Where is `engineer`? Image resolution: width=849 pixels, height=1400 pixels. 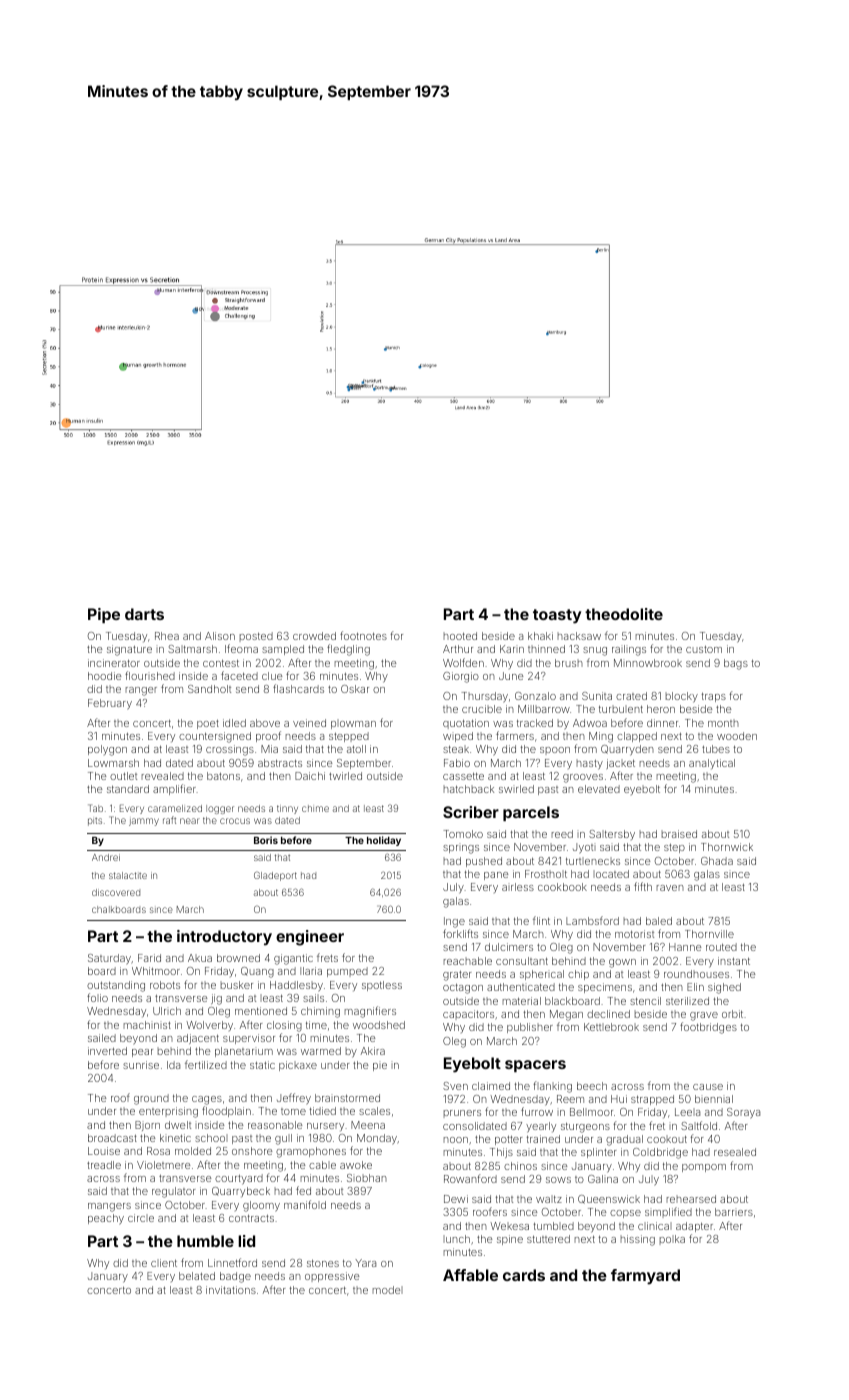
engineer is located at coordinates (310, 938).
